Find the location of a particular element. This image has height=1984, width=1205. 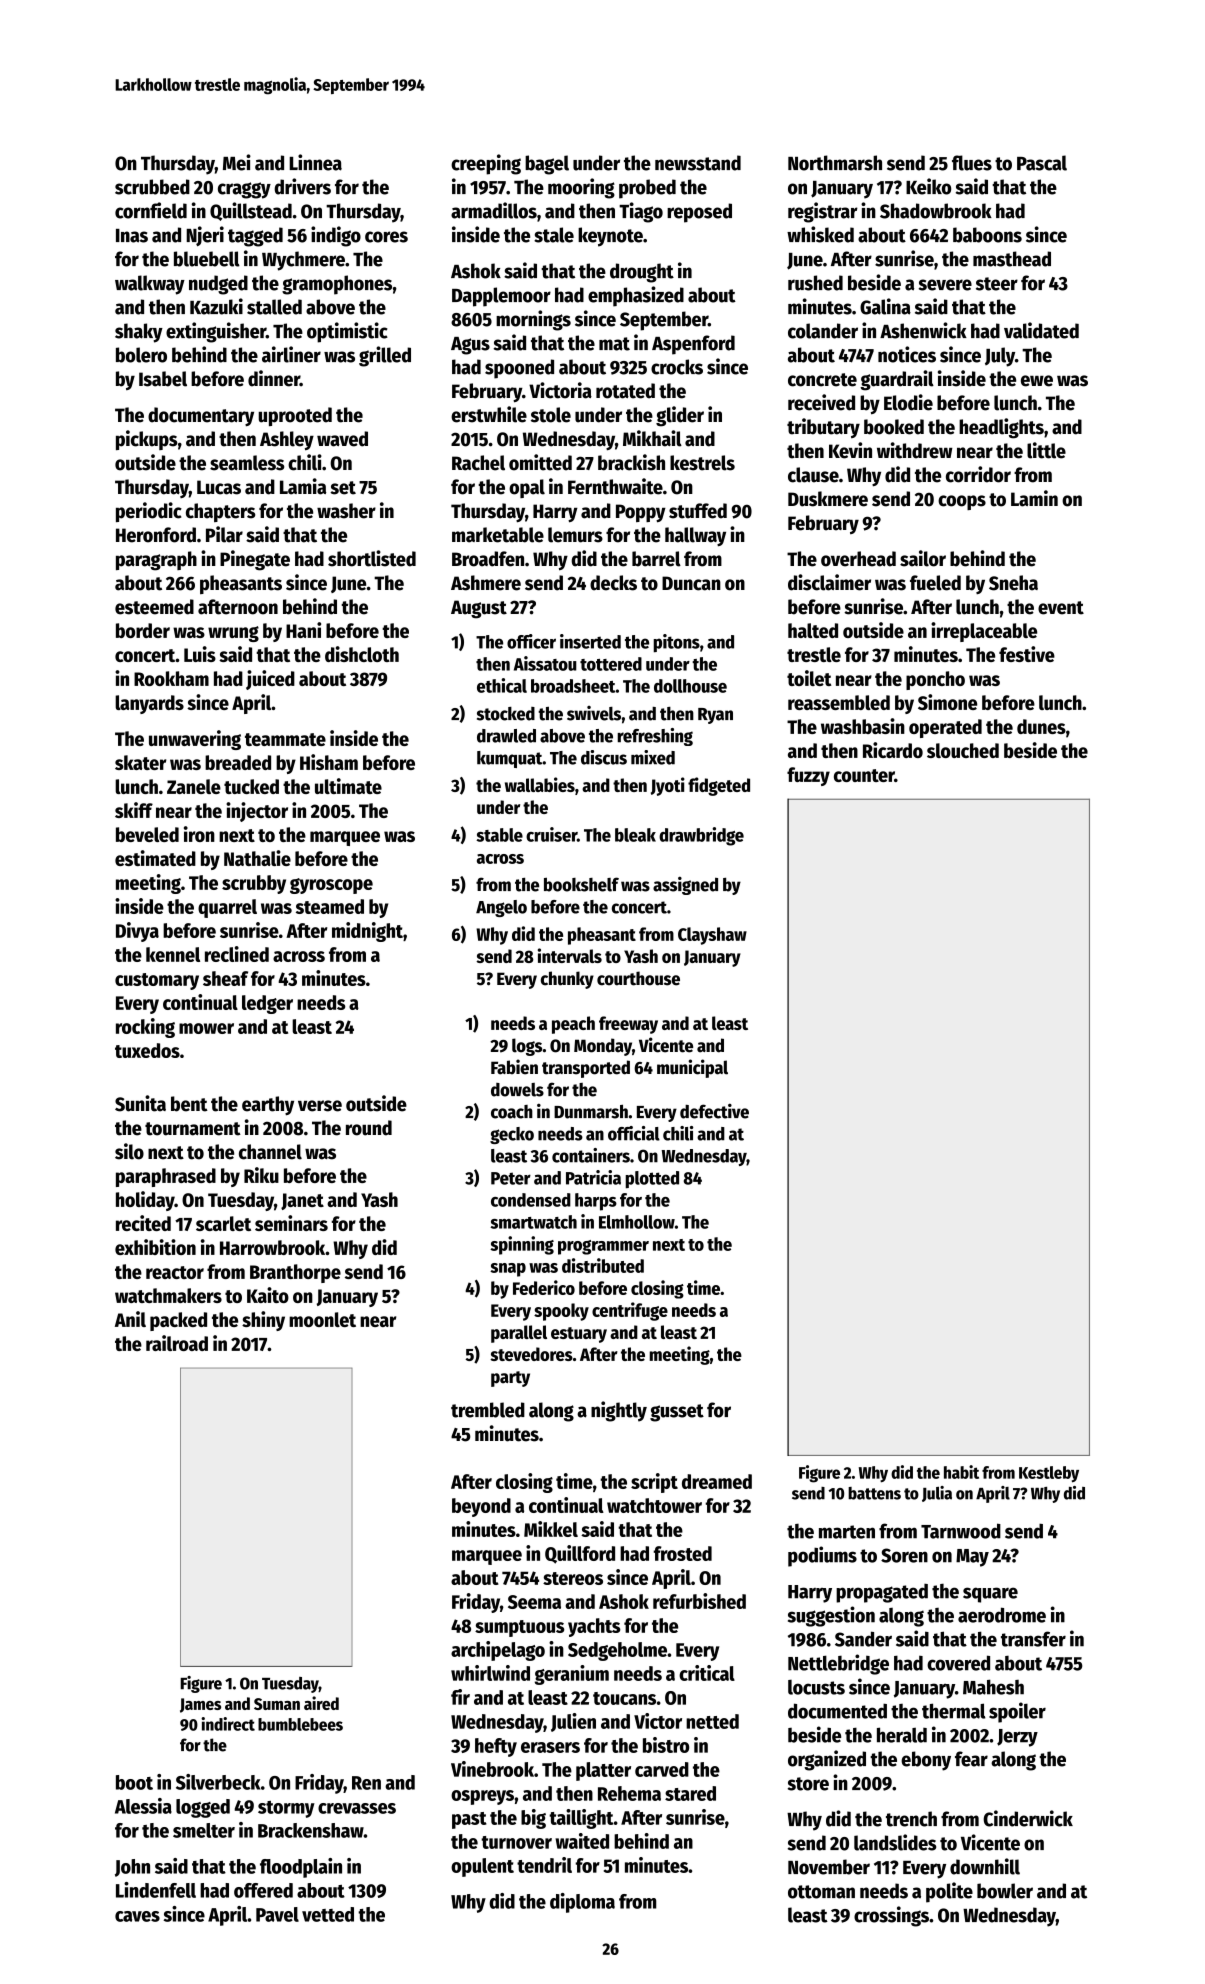

James is located at coordinates (200, 1705).
